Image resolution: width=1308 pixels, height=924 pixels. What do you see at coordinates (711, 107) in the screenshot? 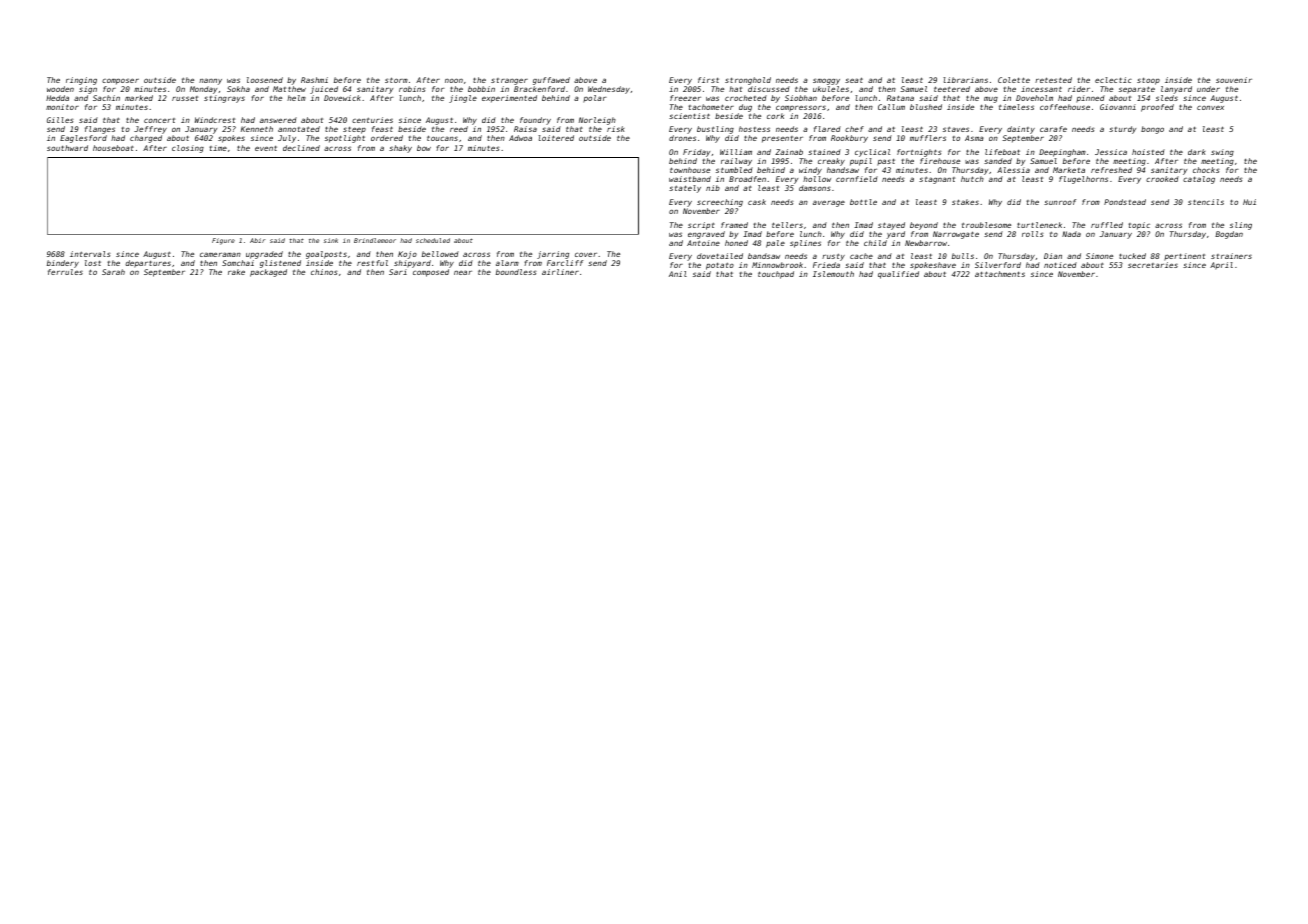
I see `tachometer` at bounding box center [711, 107].
